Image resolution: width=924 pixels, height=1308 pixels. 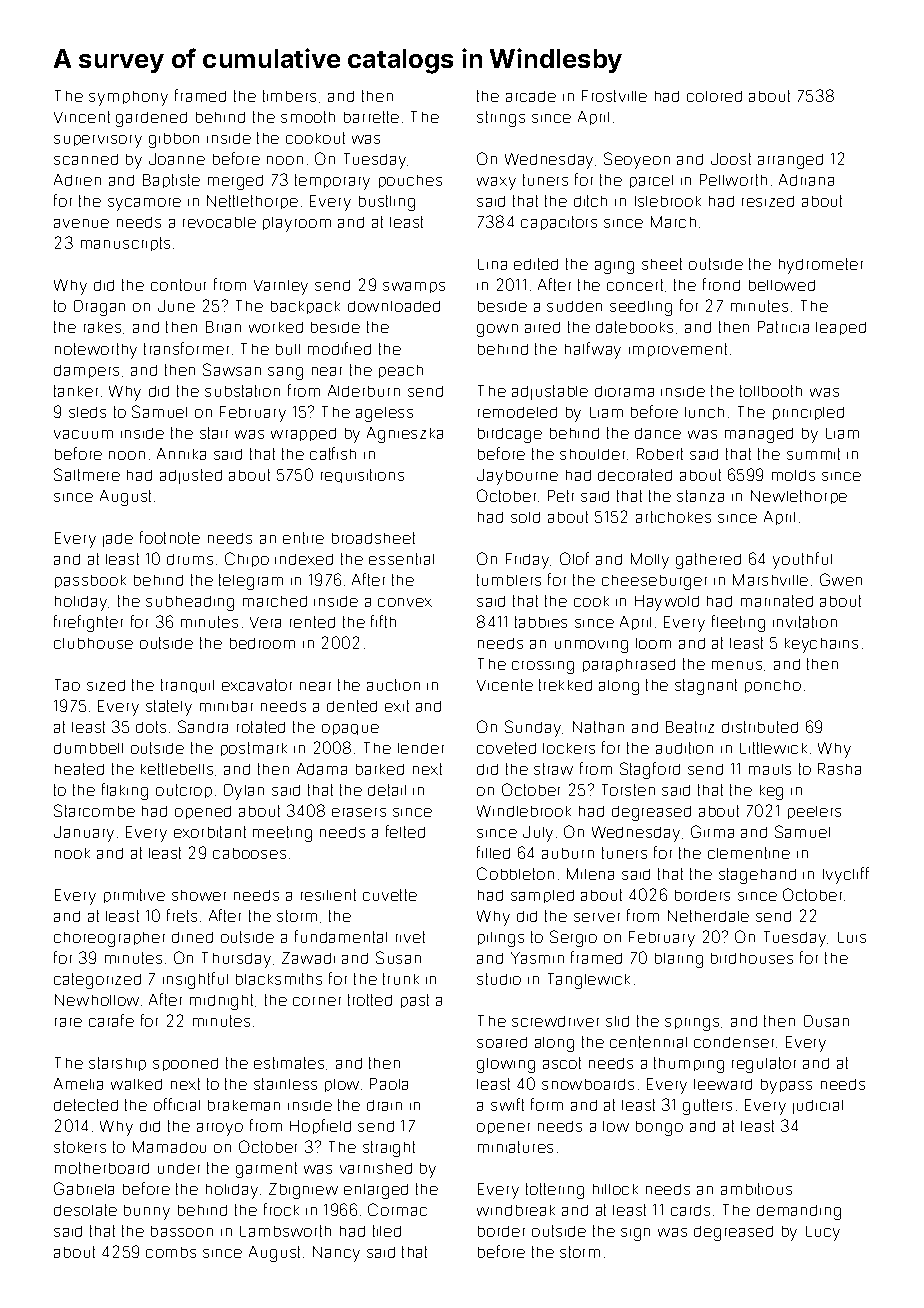 What do you see at coordinates (714, 96) in the document?
I see `colored` at bounding box center [714, 96].
